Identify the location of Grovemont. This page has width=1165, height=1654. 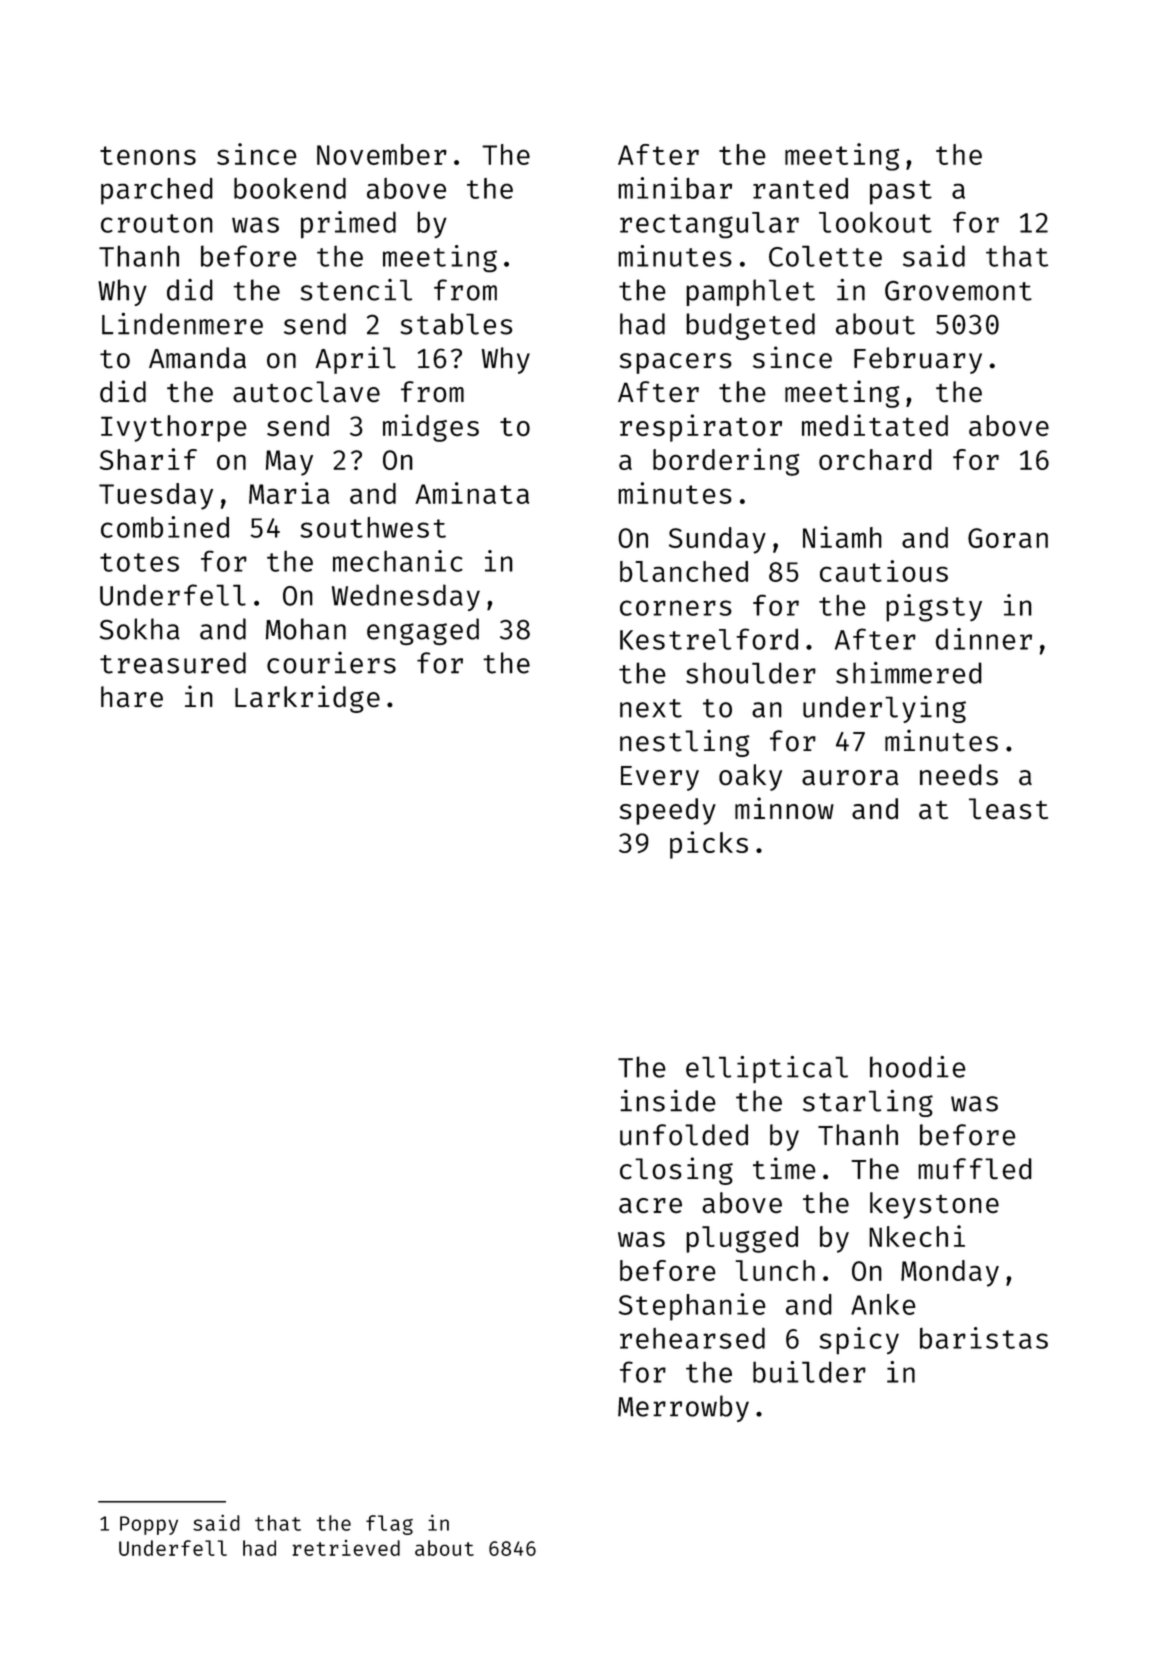
(958, 291).
